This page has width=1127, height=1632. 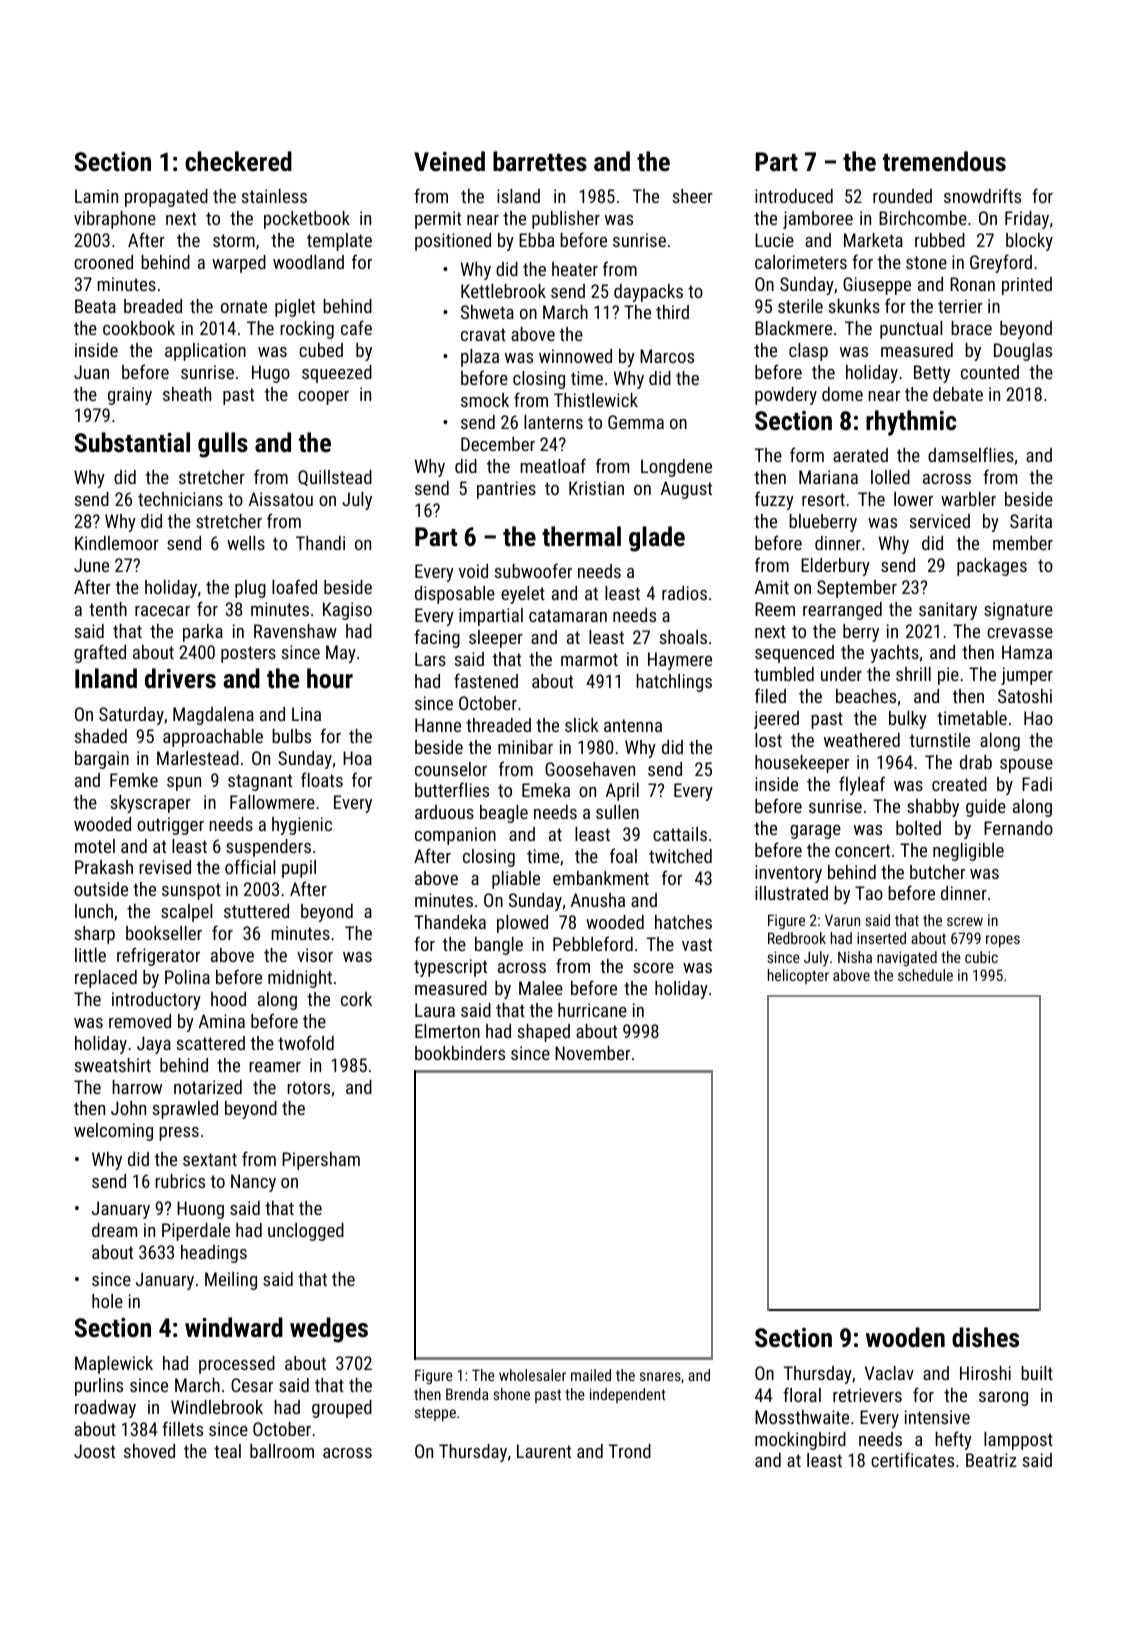 What do you see at coordinates (862, 785) in the page?
I see `flyleaf` at bounding box center [862, 785].
